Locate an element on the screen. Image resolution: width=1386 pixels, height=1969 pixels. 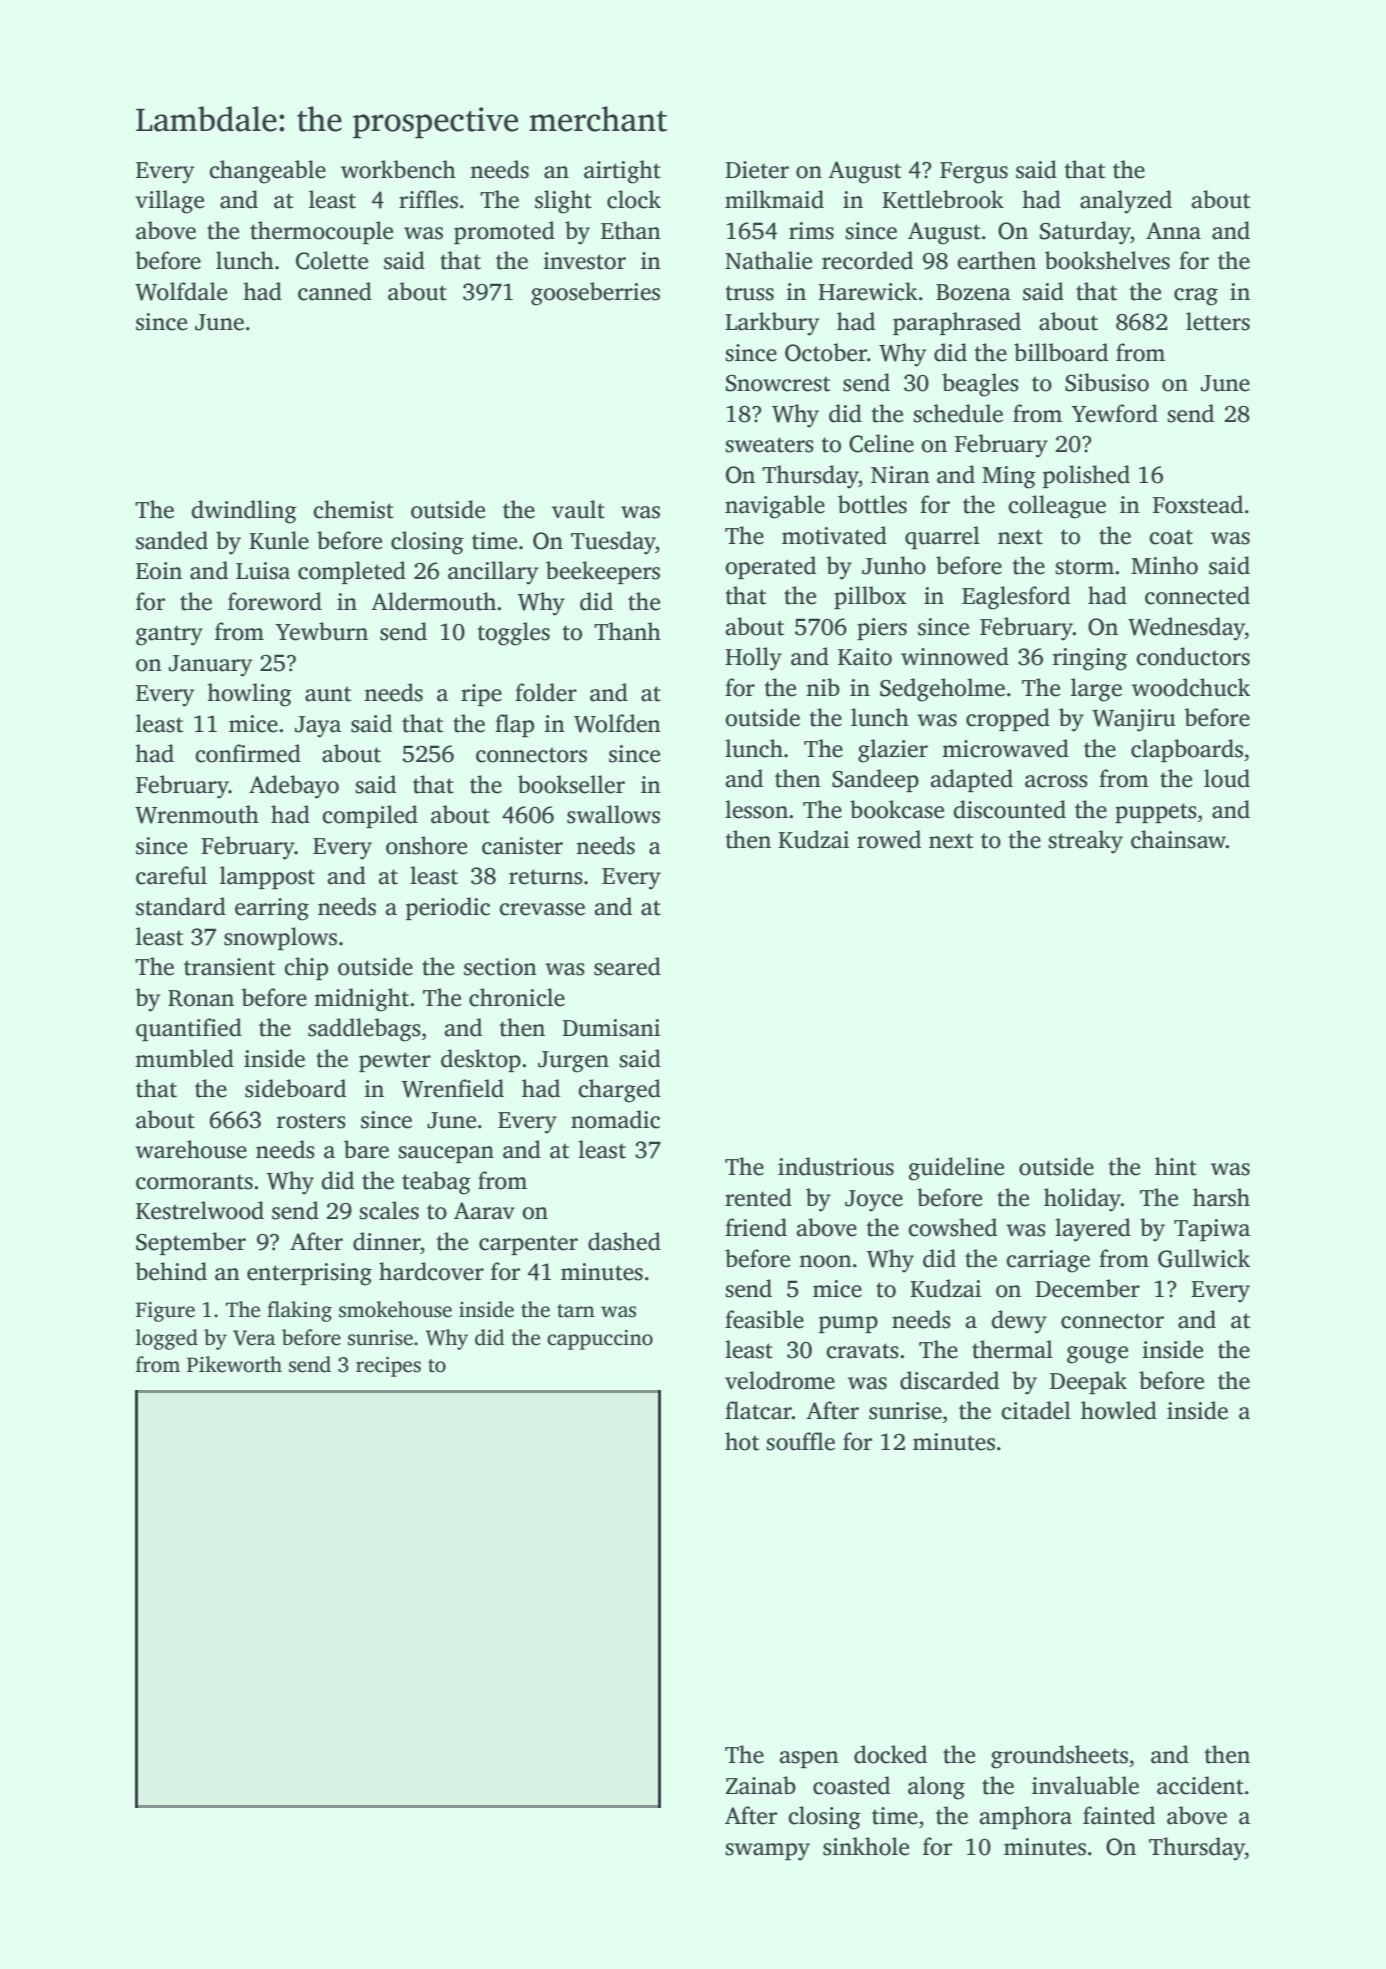
compiled is located at coordinates (370, 816).
